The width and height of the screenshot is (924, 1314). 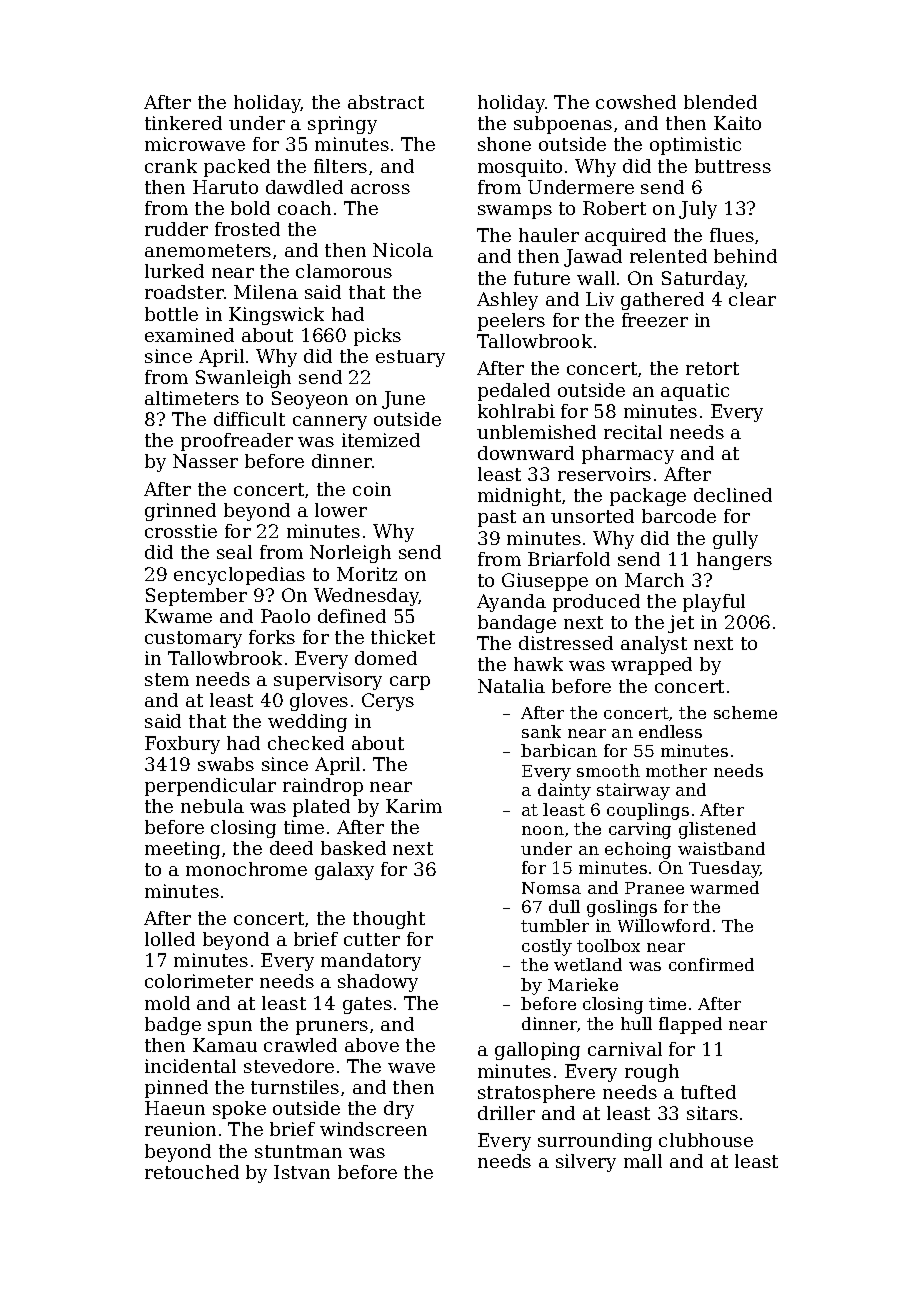 What do you see at coordinates (330, 423) in the screenshot?
I see `cannery` at bounding box center [330, 423].
